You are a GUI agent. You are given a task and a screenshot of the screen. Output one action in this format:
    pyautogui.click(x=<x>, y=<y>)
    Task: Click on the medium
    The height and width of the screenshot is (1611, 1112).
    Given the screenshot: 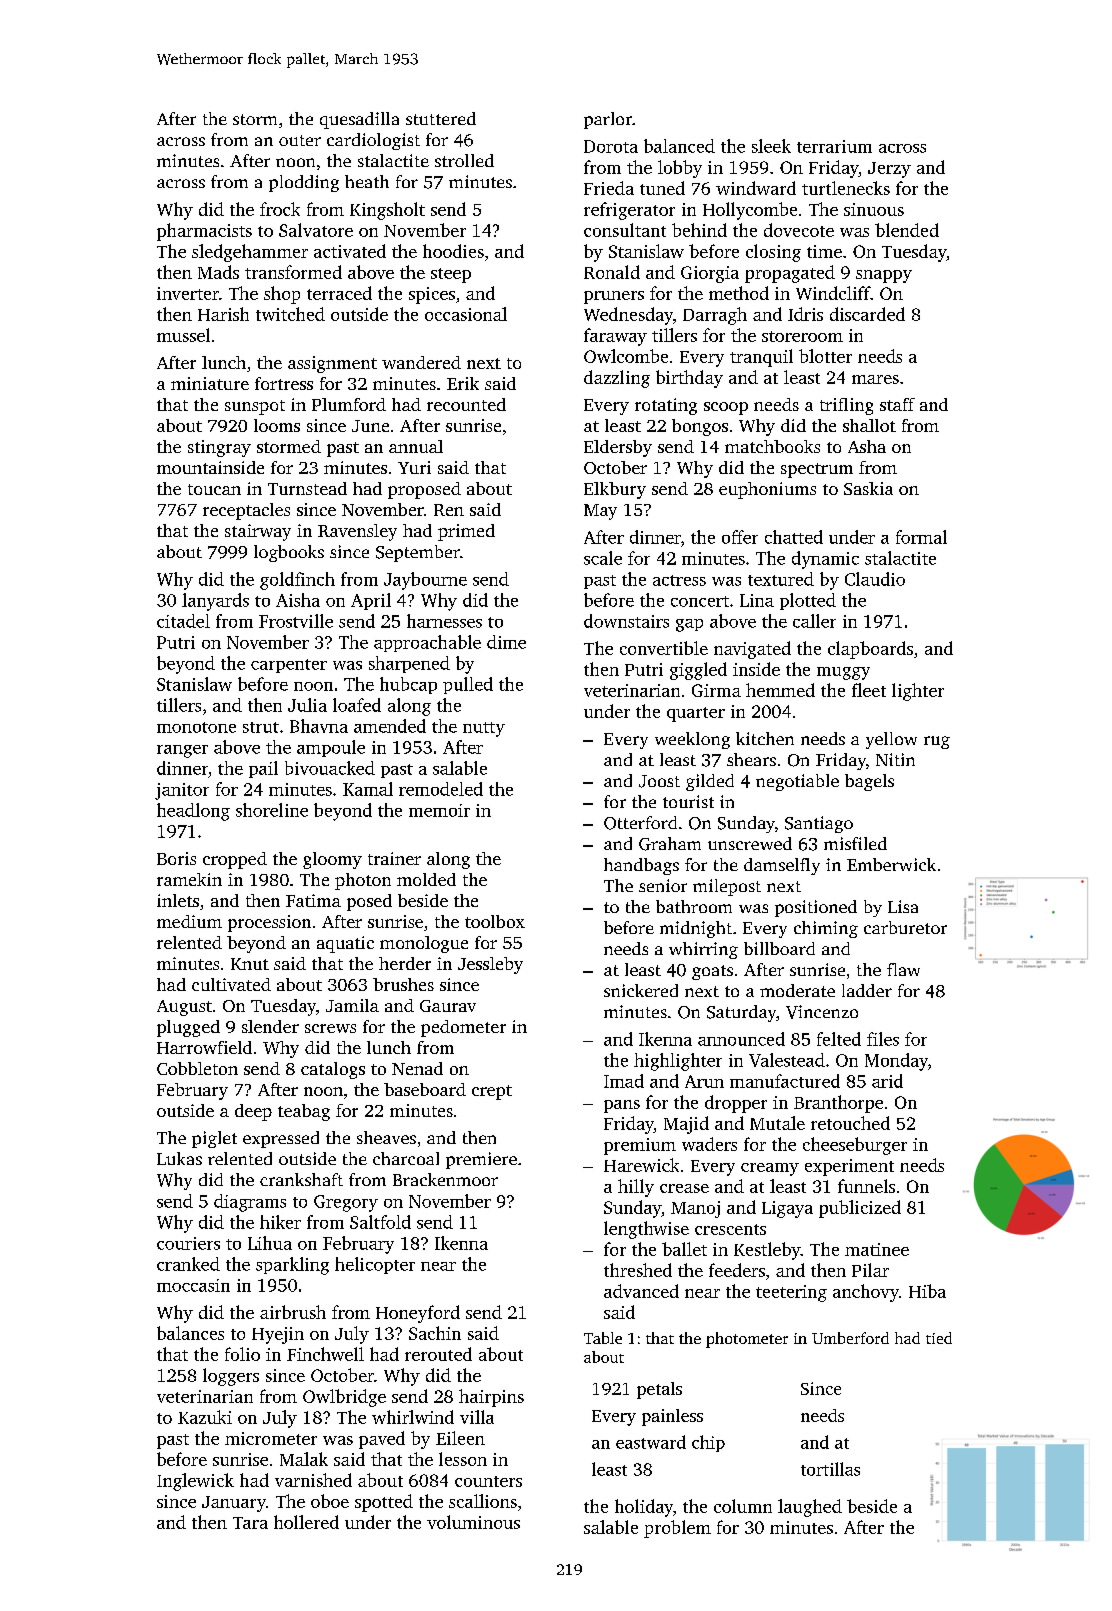 What is the action you would take?
    pyautogui.click(x=189, y=921)
